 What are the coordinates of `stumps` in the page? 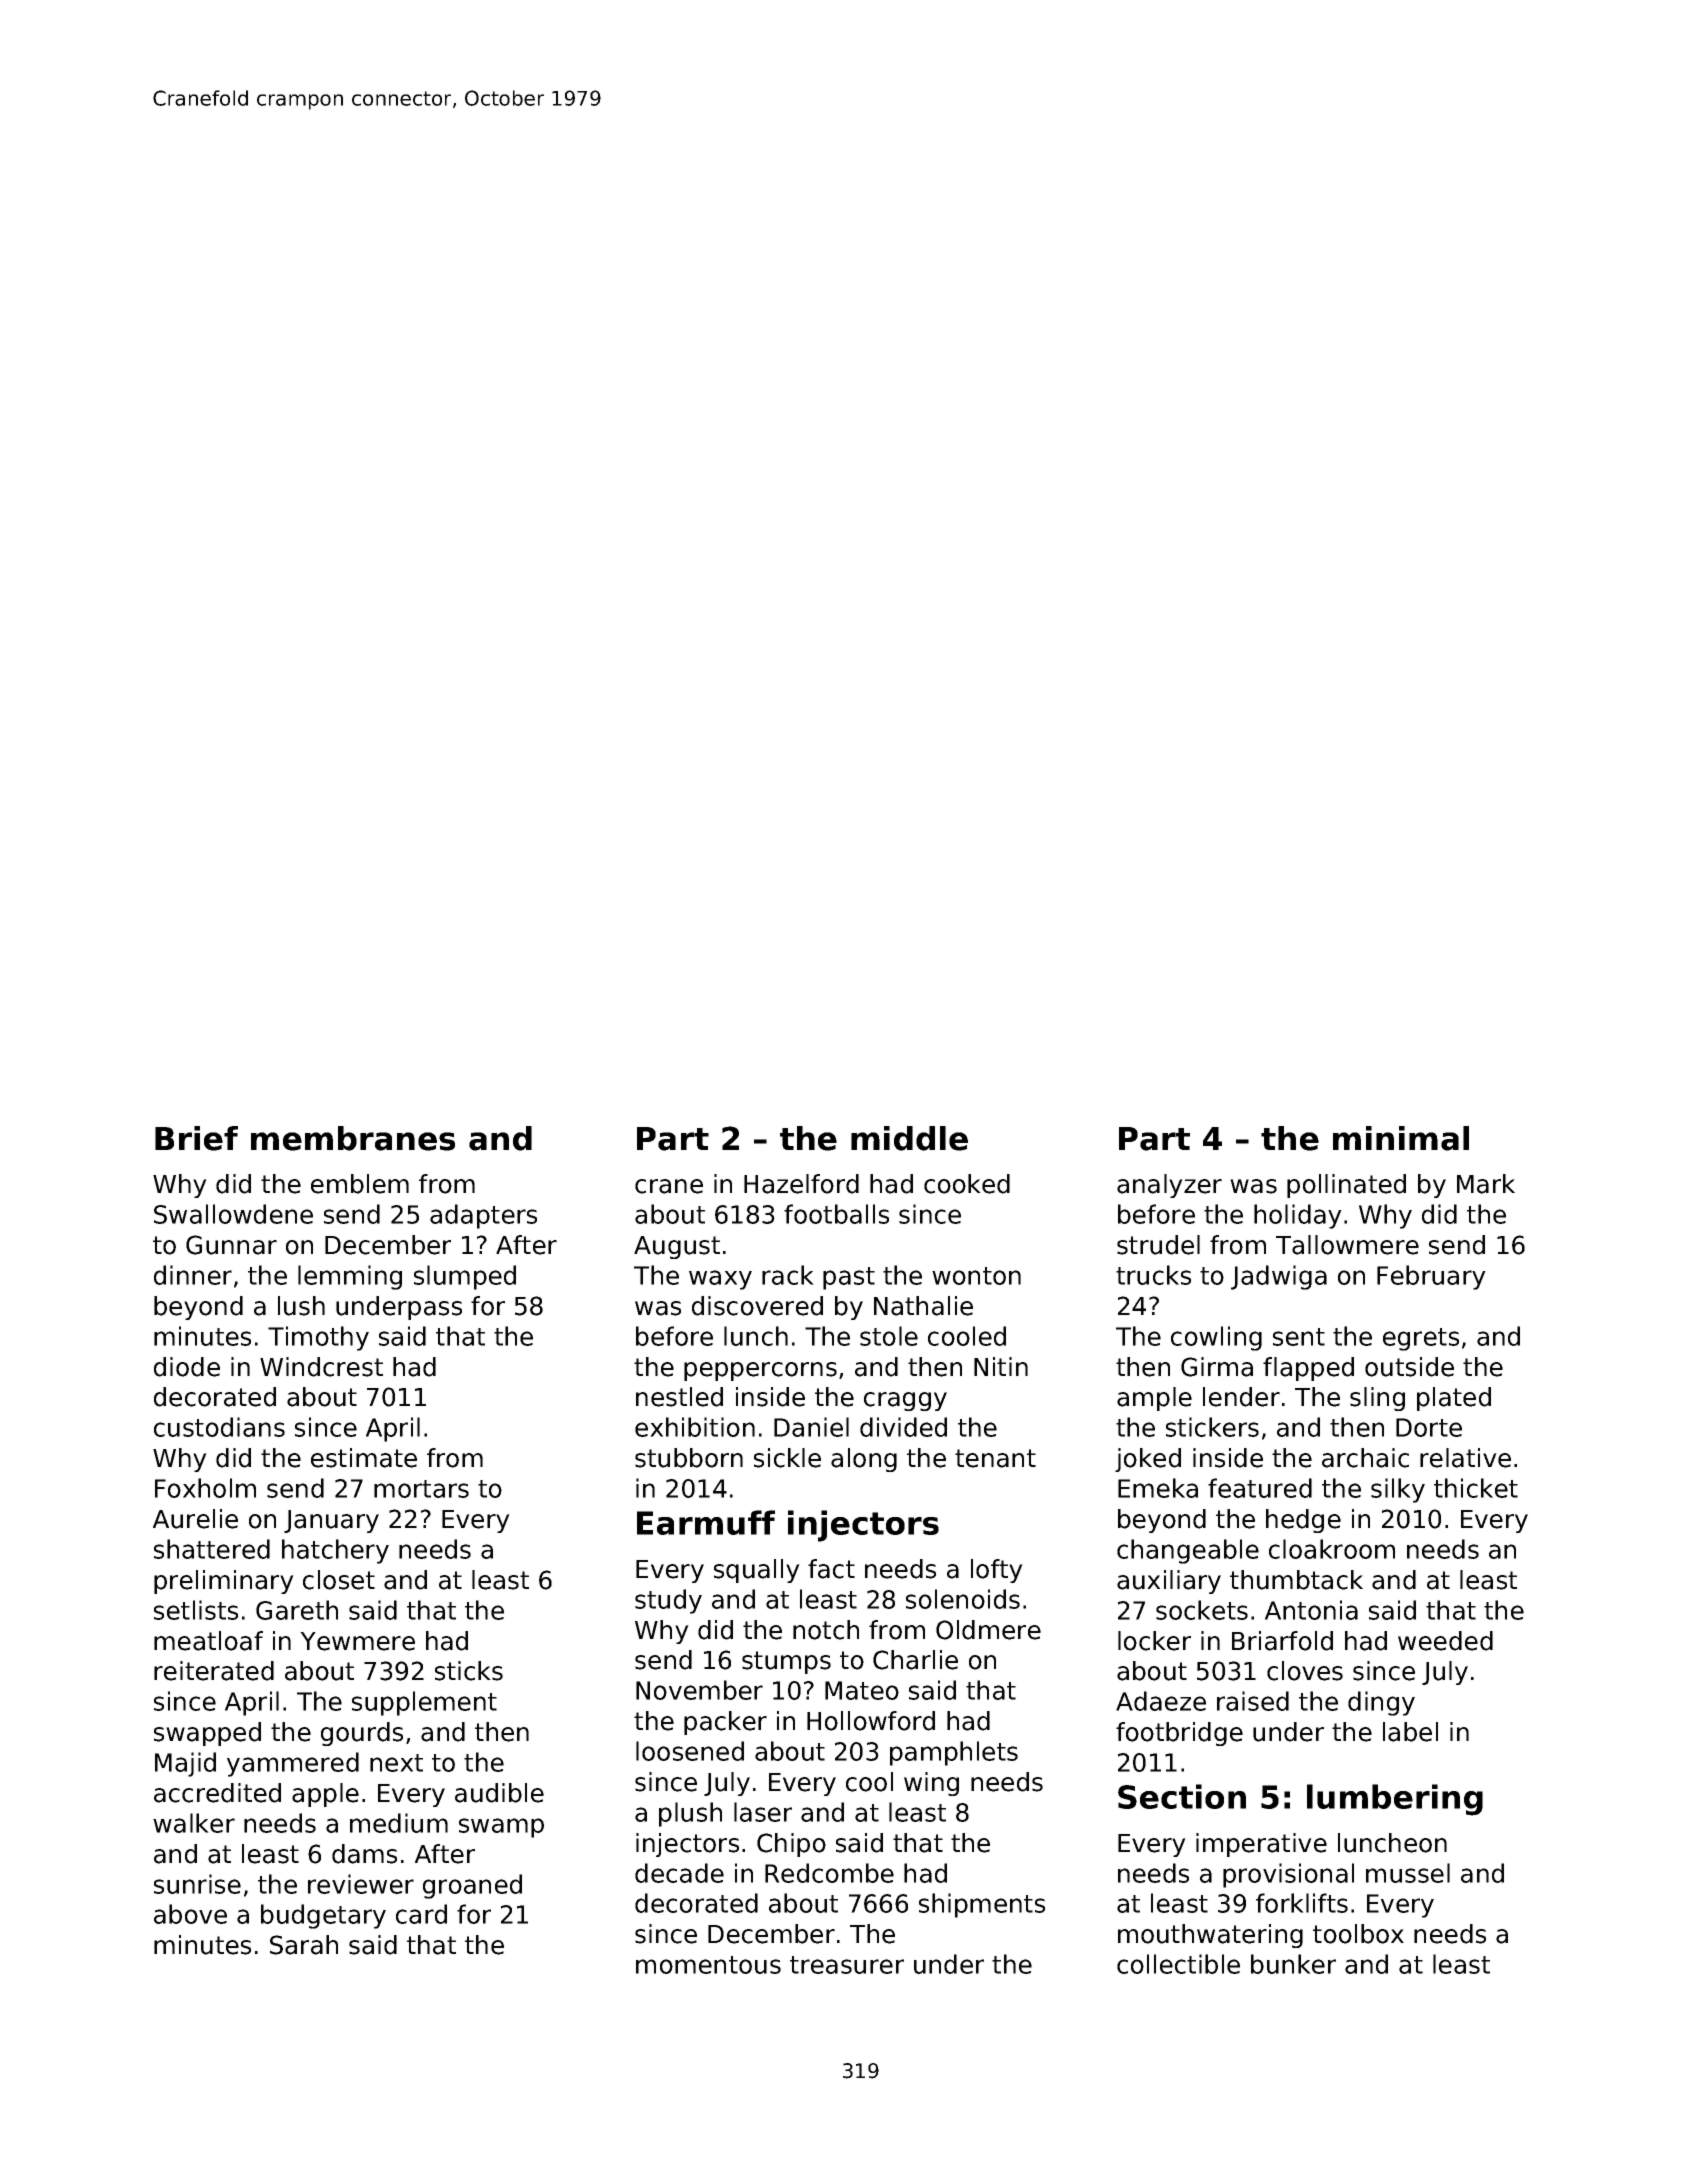 It's located at (786, 1662).
